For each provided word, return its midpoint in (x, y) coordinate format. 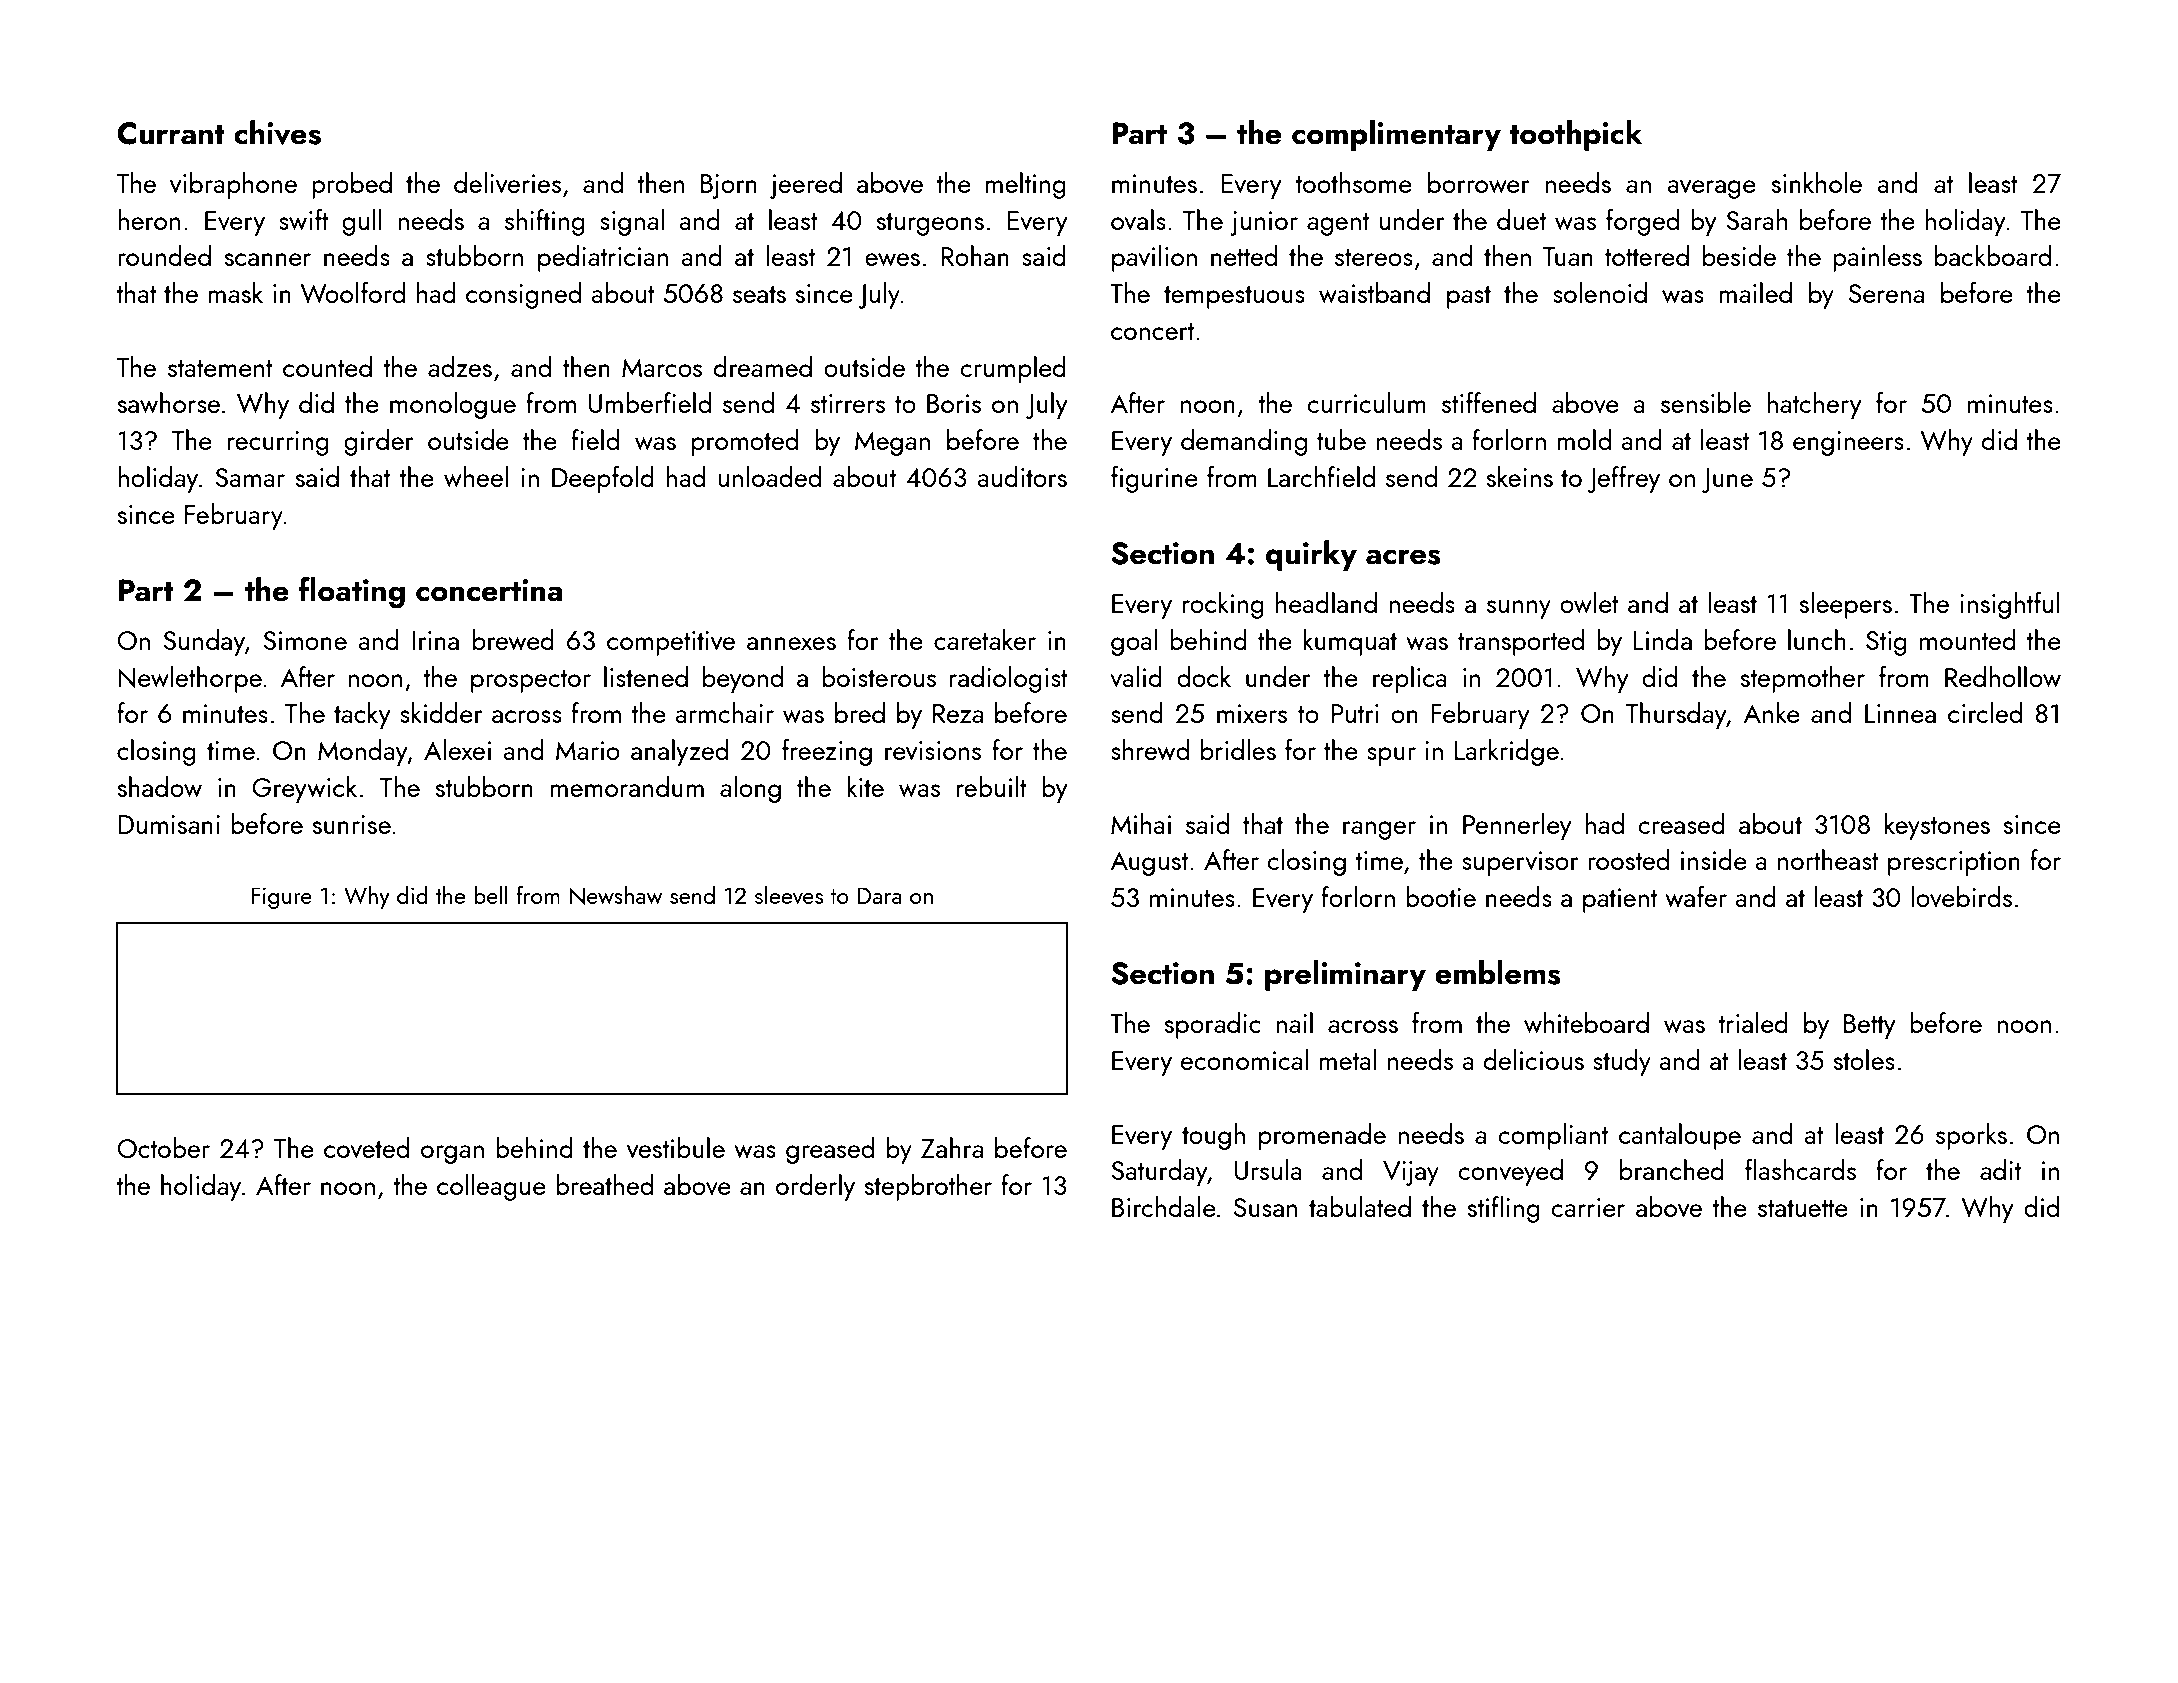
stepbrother (928, 1187)
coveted (366, 1148)
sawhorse (169, 403)
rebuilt (992, 786)
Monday (363, 752)
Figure (281, 898)
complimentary (1396, 135)
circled (1985, 712)
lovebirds (1961, 896)
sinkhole (1817, 182)
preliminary (1345, 975)
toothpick (1575, 135)
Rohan (975, 255)
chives (277, 132)
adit (2000, 1169)
